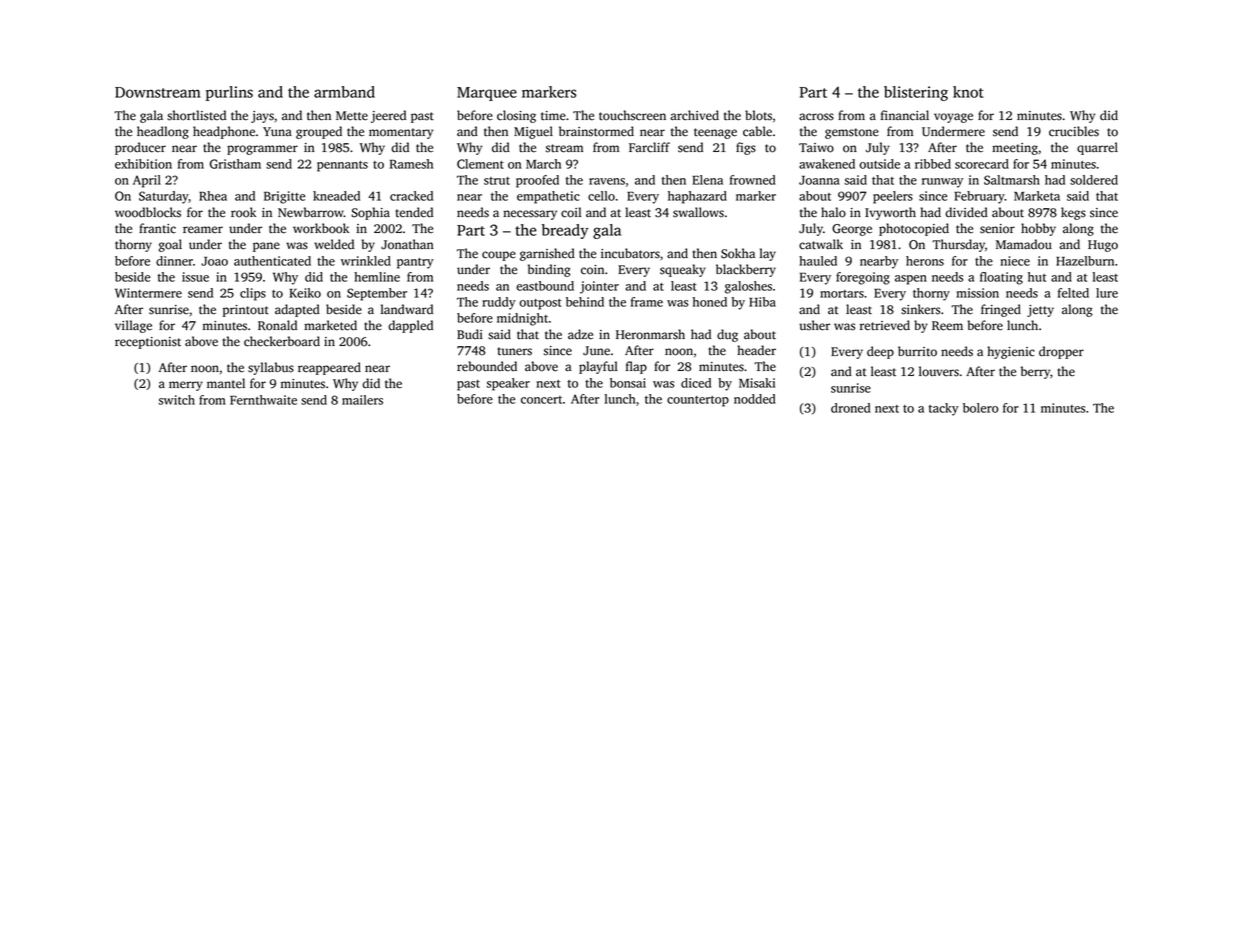 Image resolution: width=1233 pixels, height=952 pixels. What do you see at coordinates (920, 309) in the page?
I see `sinkers` at bounding box center [920, 309].
